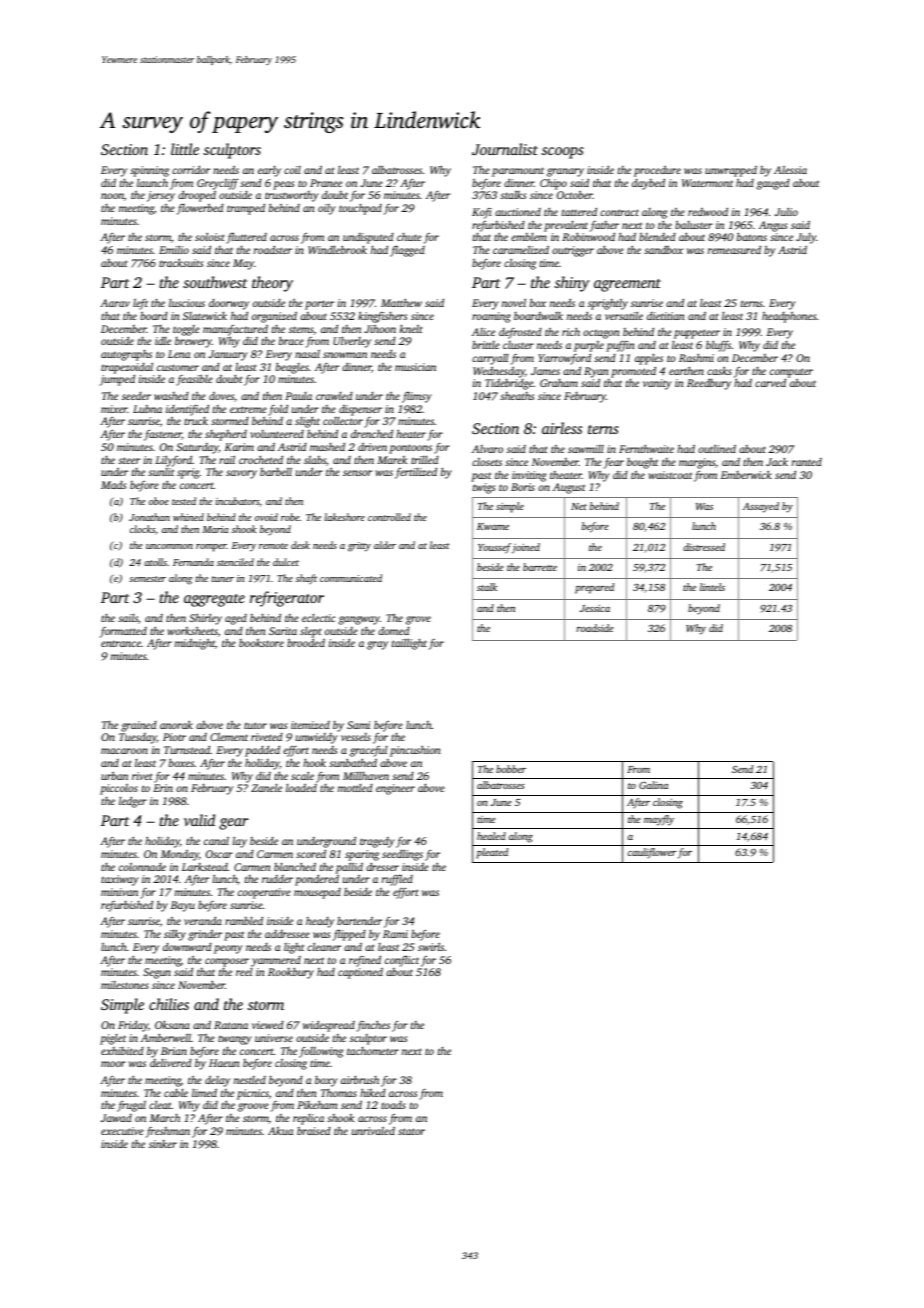 Image resolution: width=924 pixels, height=1308 pixels. What do you see at coordinates (122, 1131) in the screenshot?
I see `executive` at bounding box center [122, 1131].
